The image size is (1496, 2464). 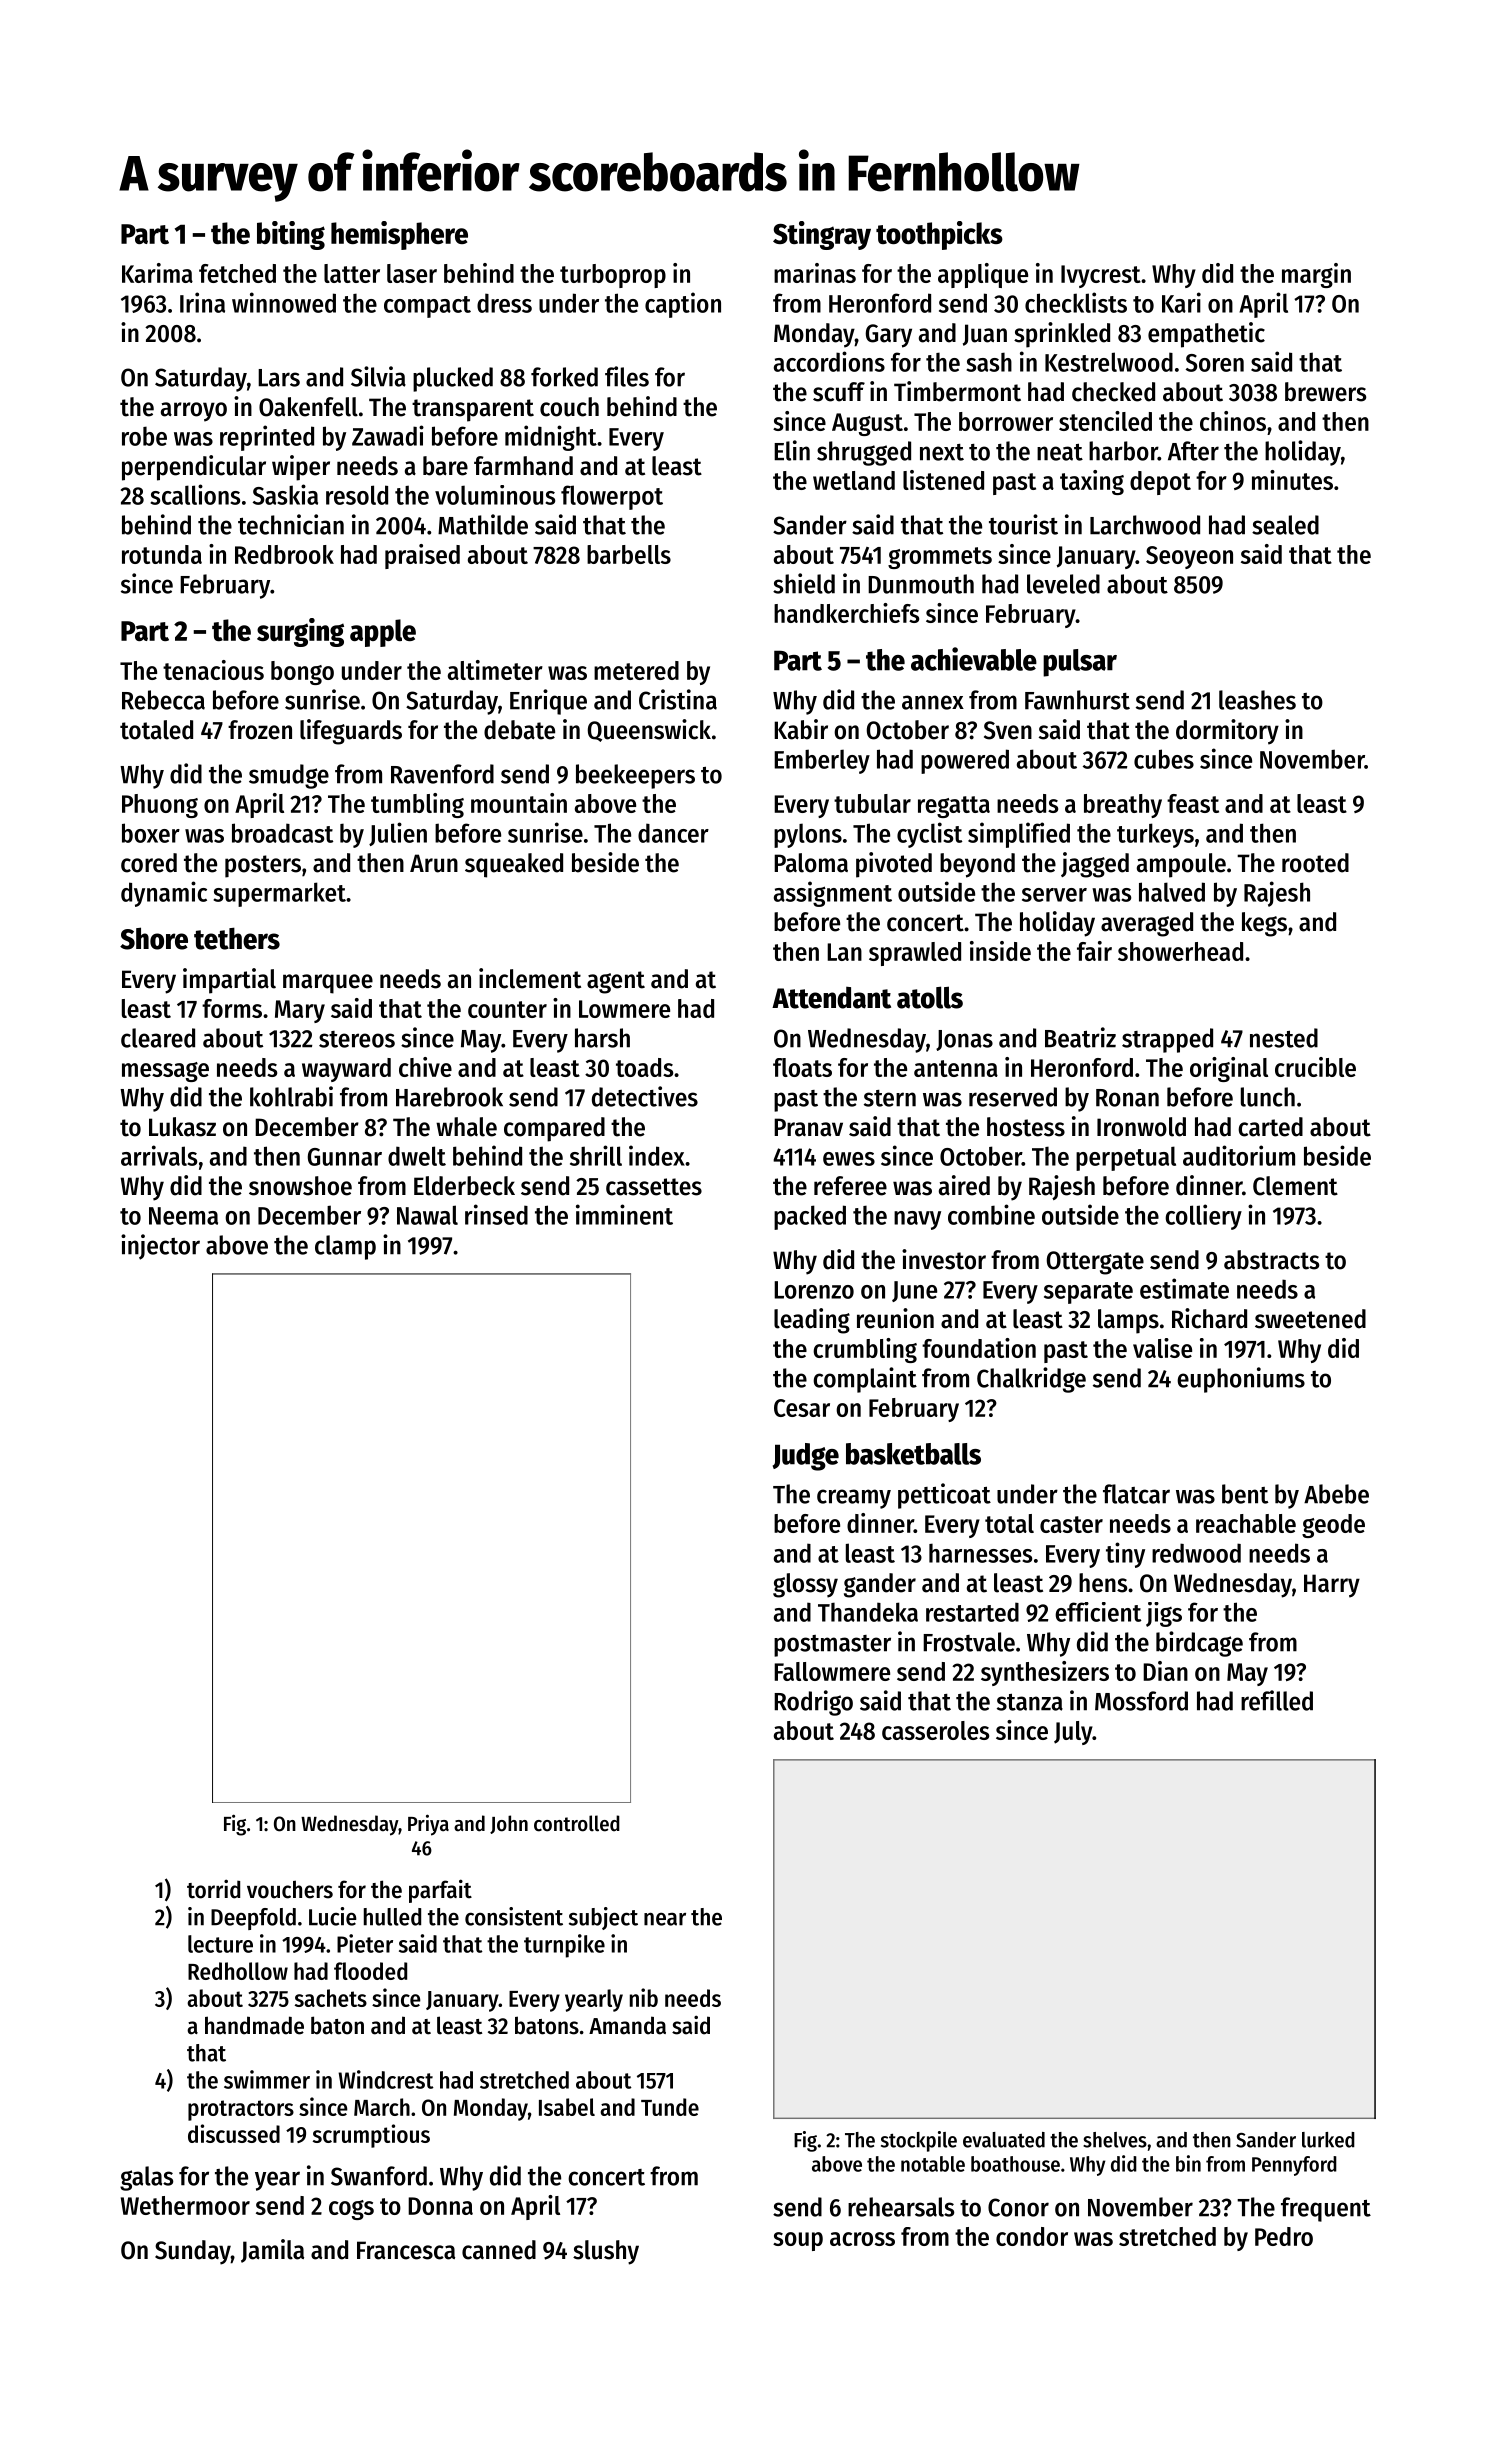 I want to click on pulsar, so click(x=1080, y=663).
